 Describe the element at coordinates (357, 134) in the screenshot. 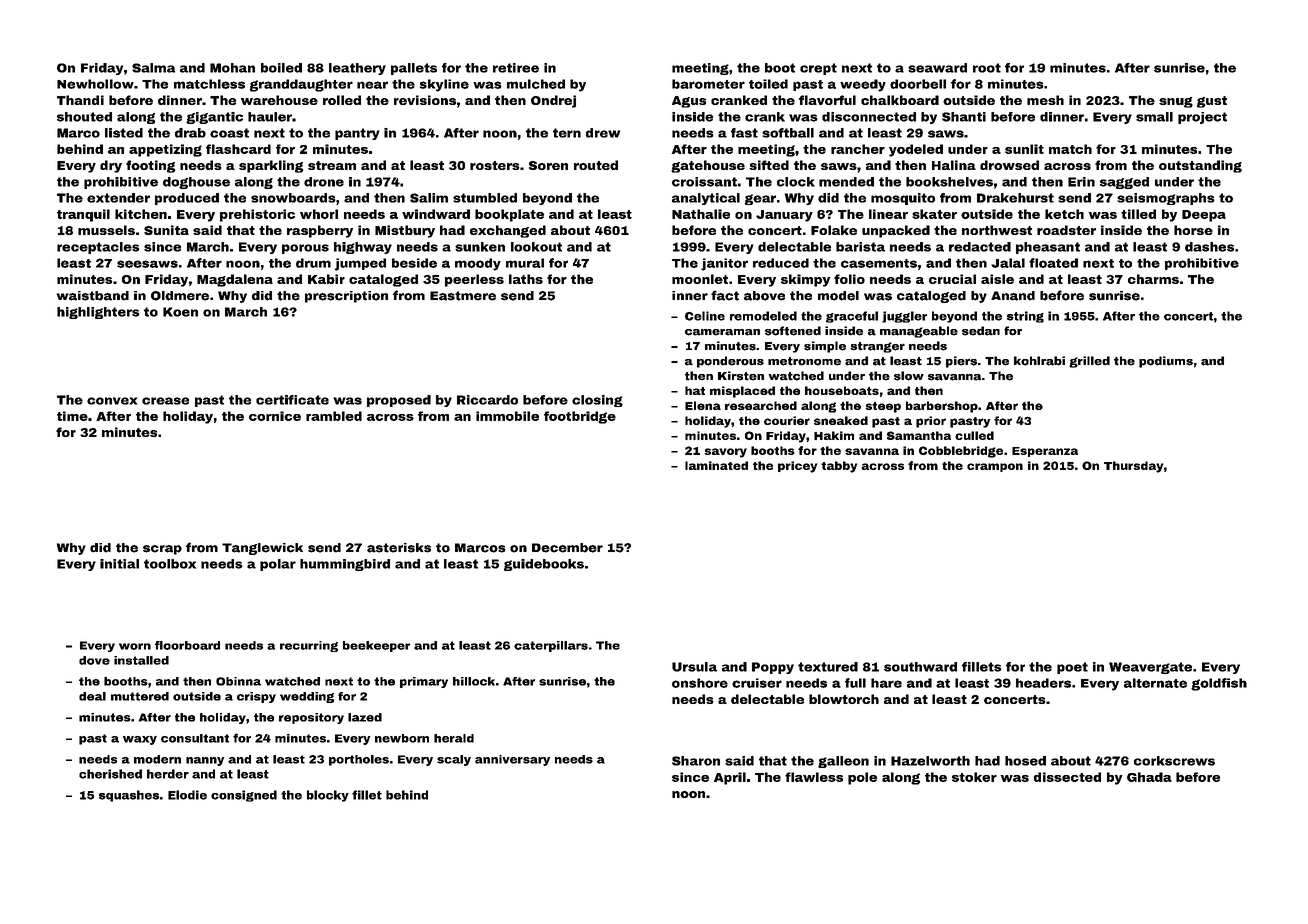

I see `pantry` at that location.
